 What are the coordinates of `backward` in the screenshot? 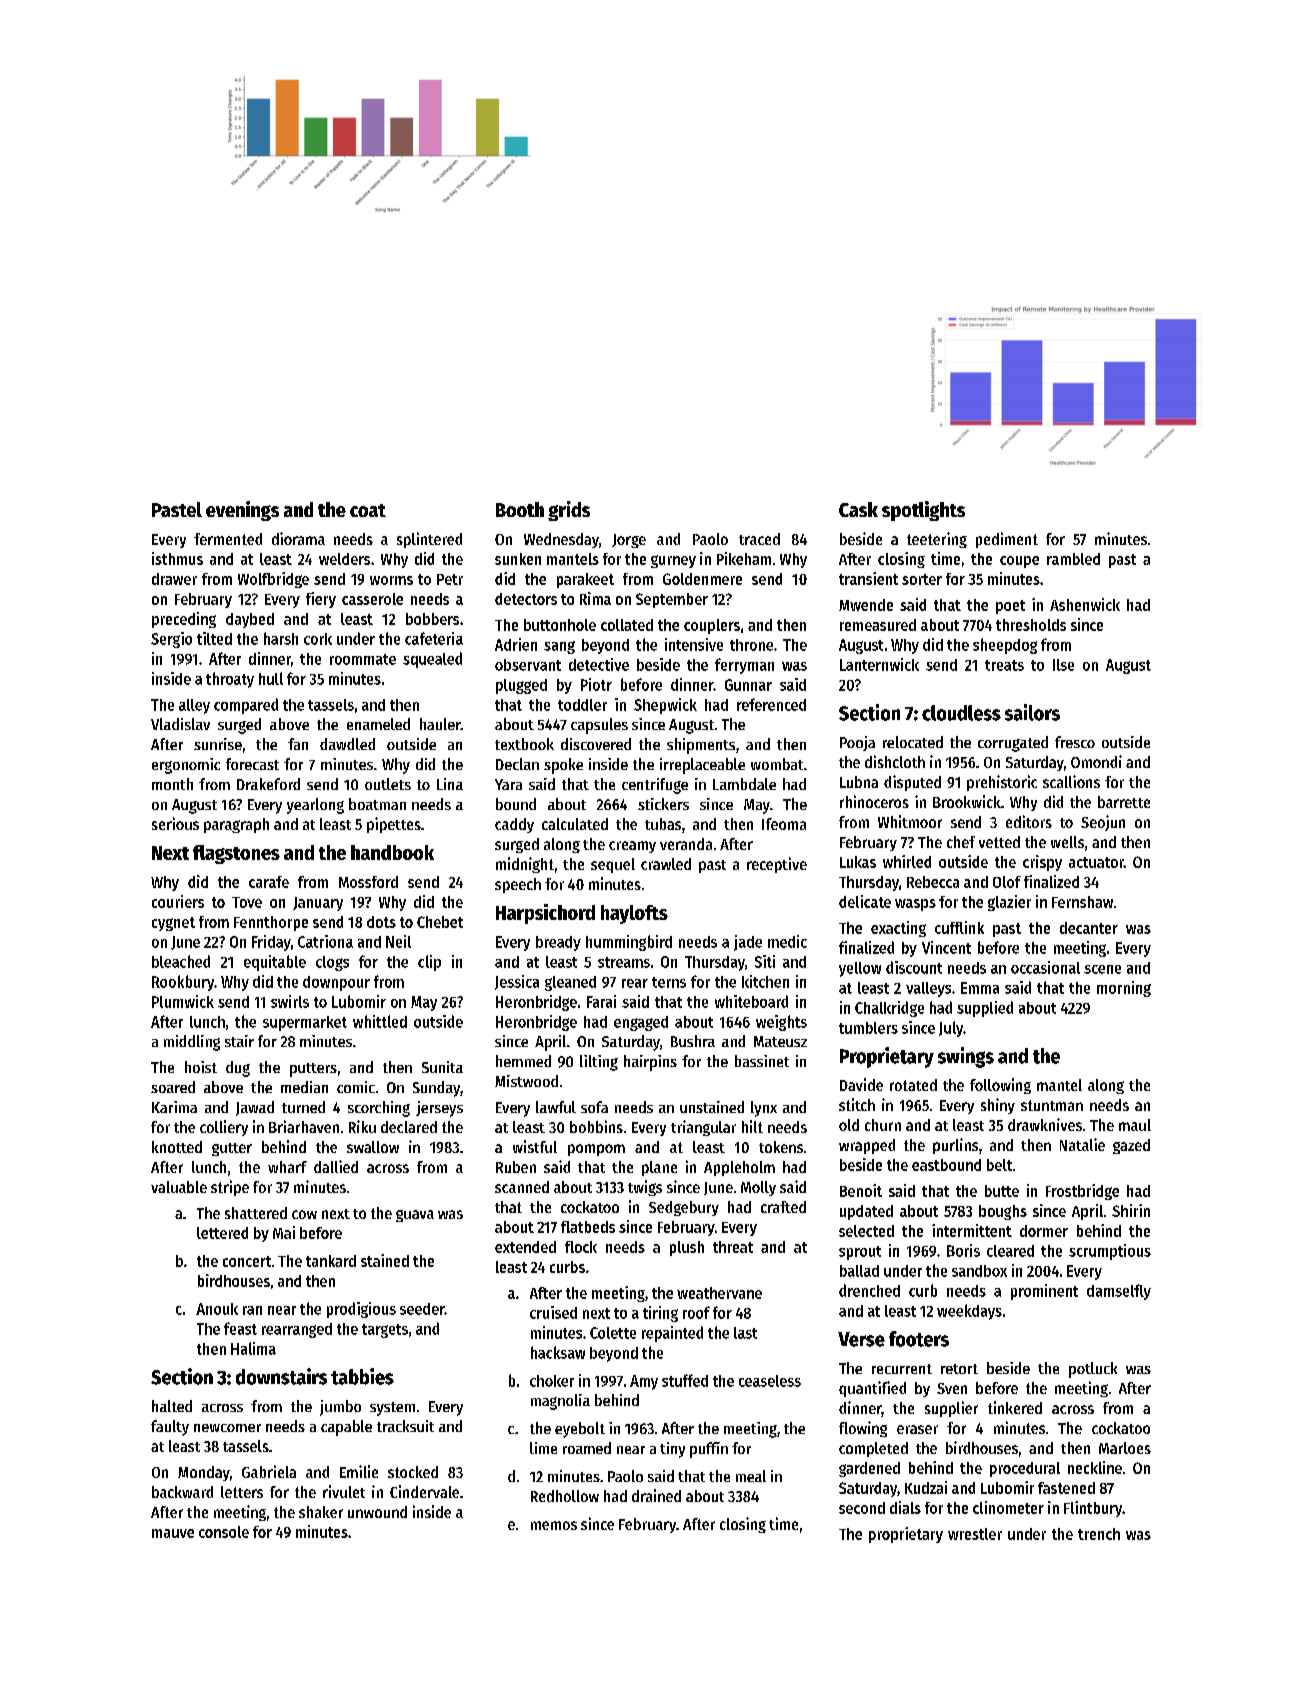 It's located at (182, 1492).
